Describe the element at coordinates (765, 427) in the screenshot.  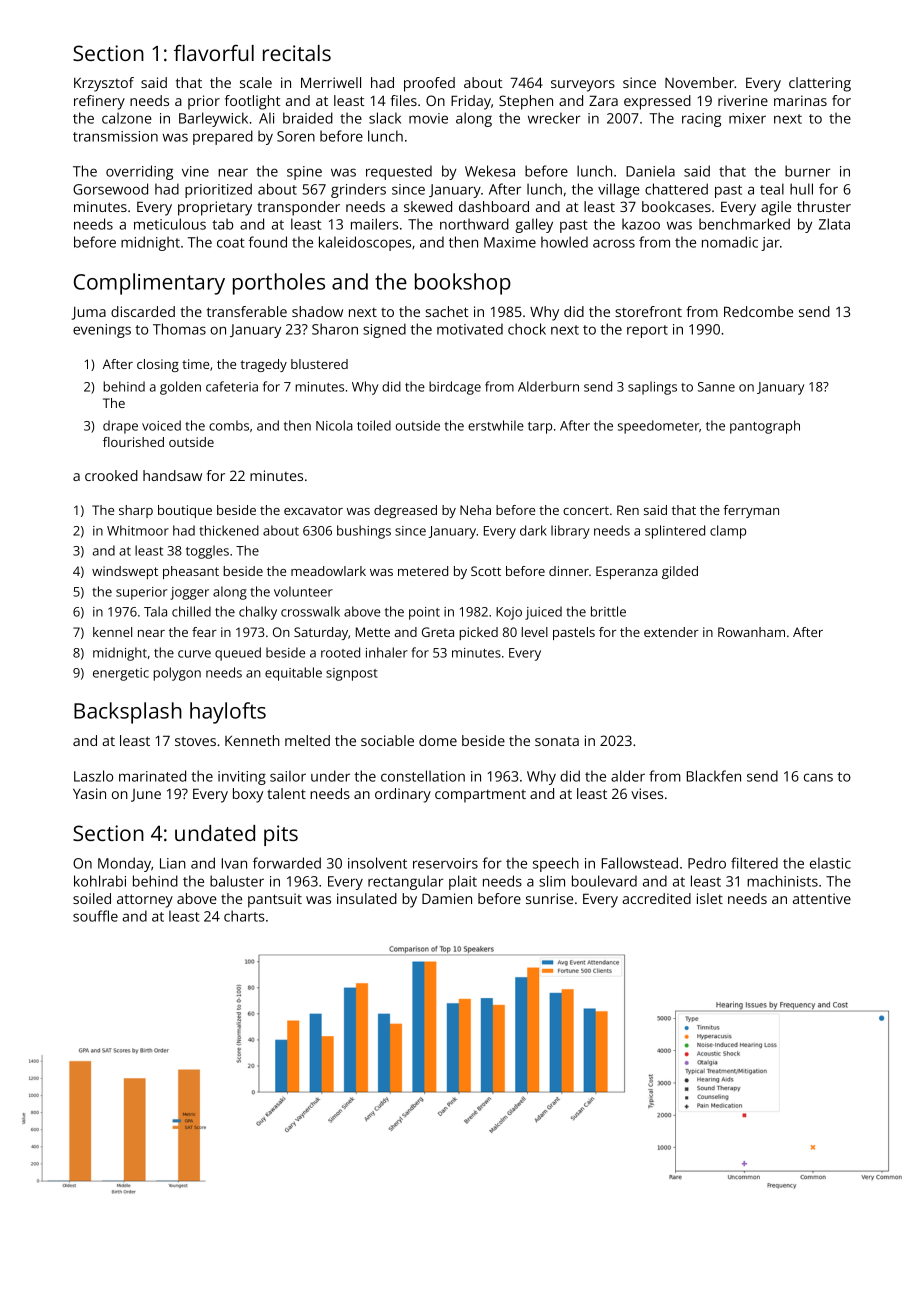
I see `pantograph` at that location.
